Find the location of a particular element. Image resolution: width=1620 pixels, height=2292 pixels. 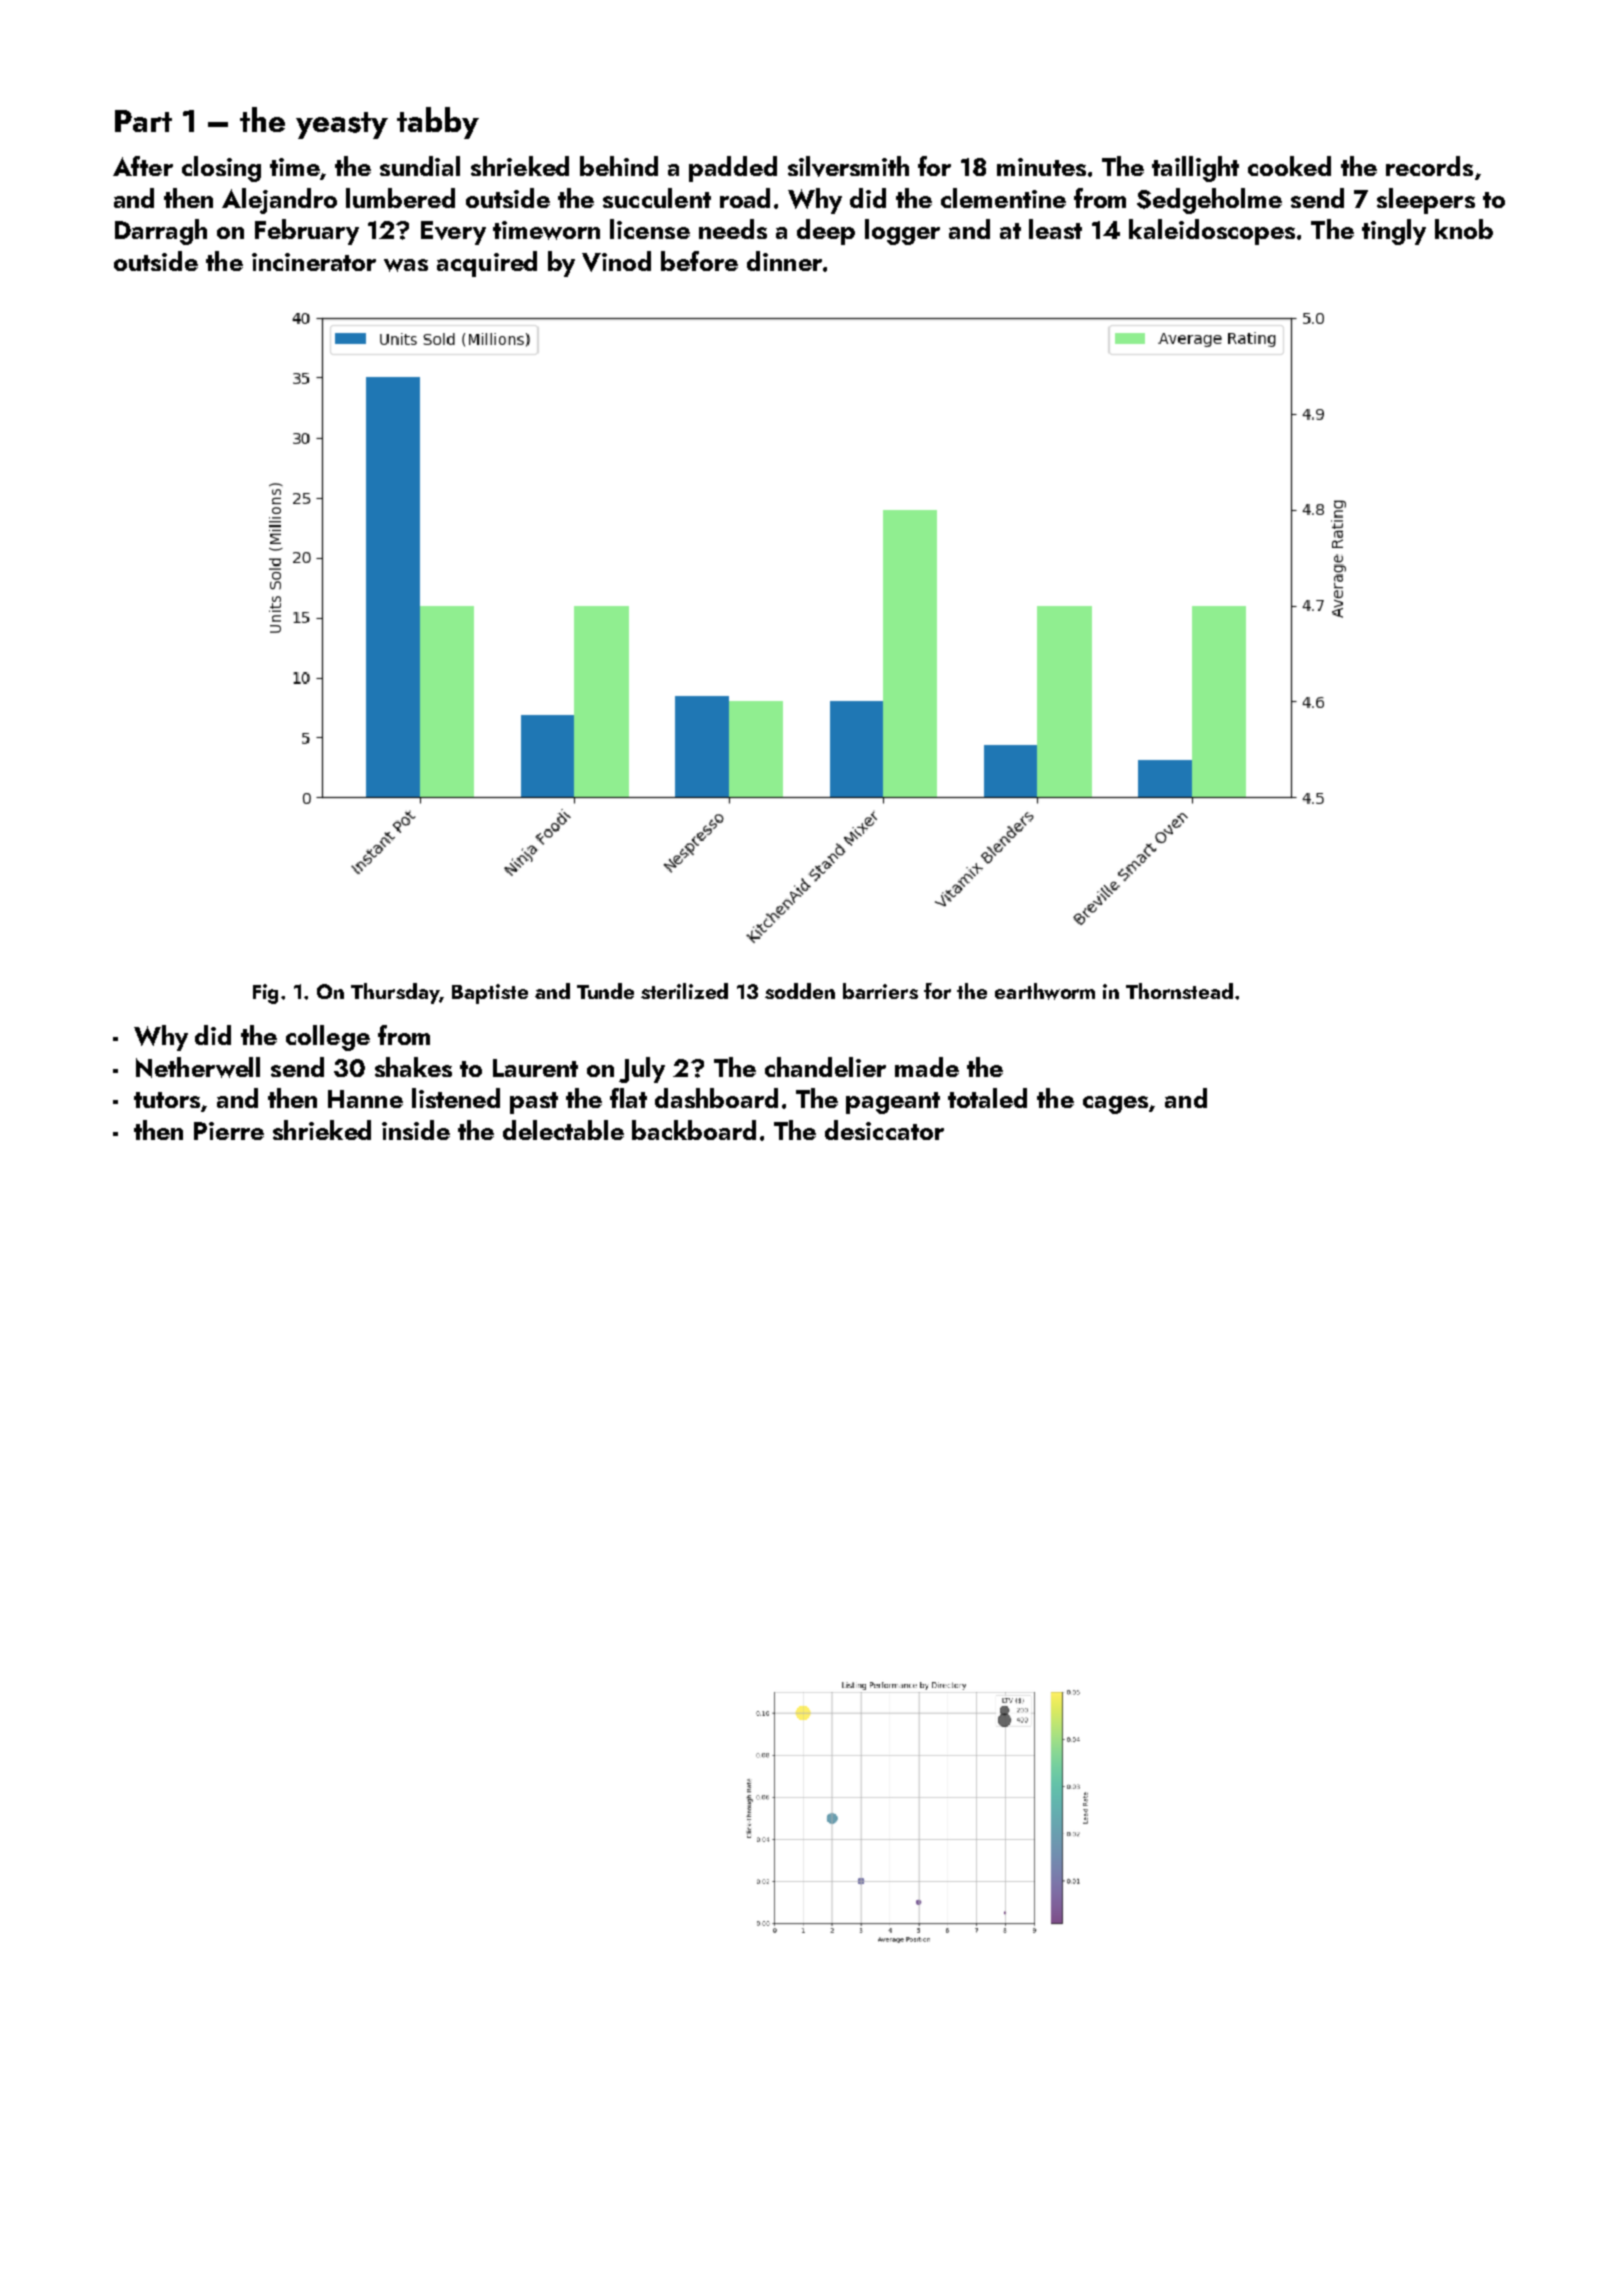

Thornstead is located at coordinates (1179, 991).
